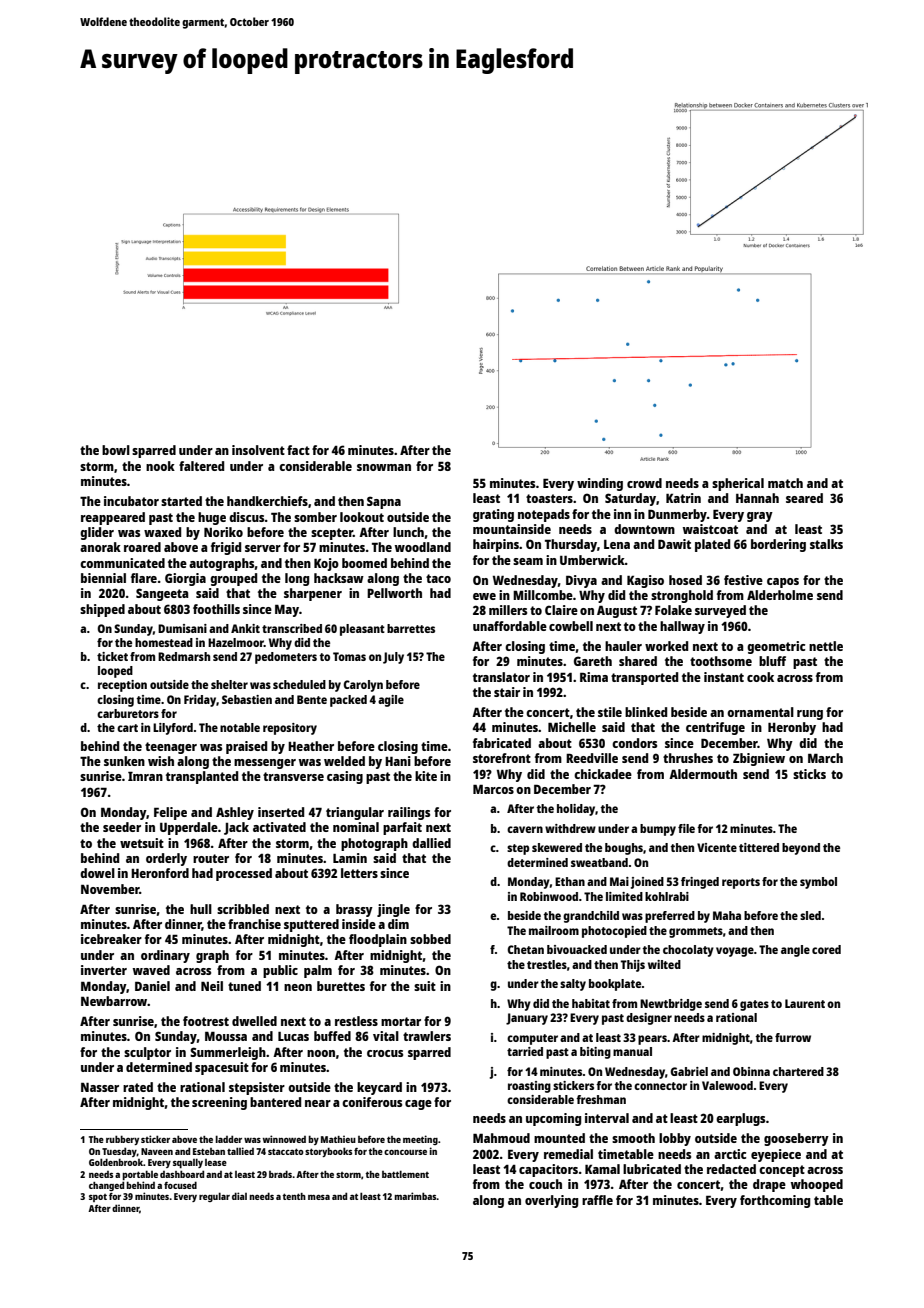 The image size is (924, 1308). What do you see at coordinates (372, 1102) in the screenshot?
I see `coniferous` at bounding box center [372, 1102].
